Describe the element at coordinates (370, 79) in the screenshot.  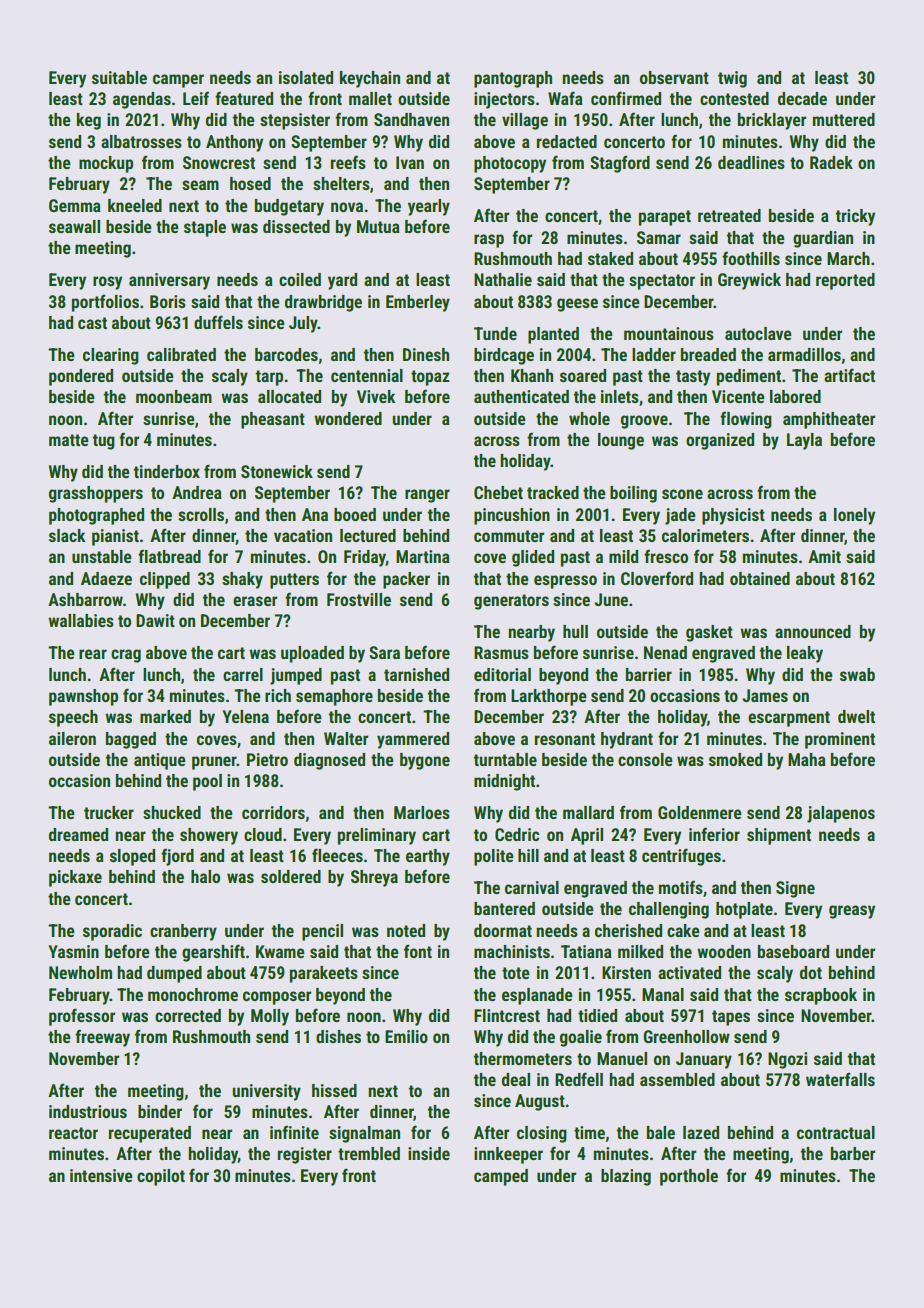
I see `keychain` at that location.
